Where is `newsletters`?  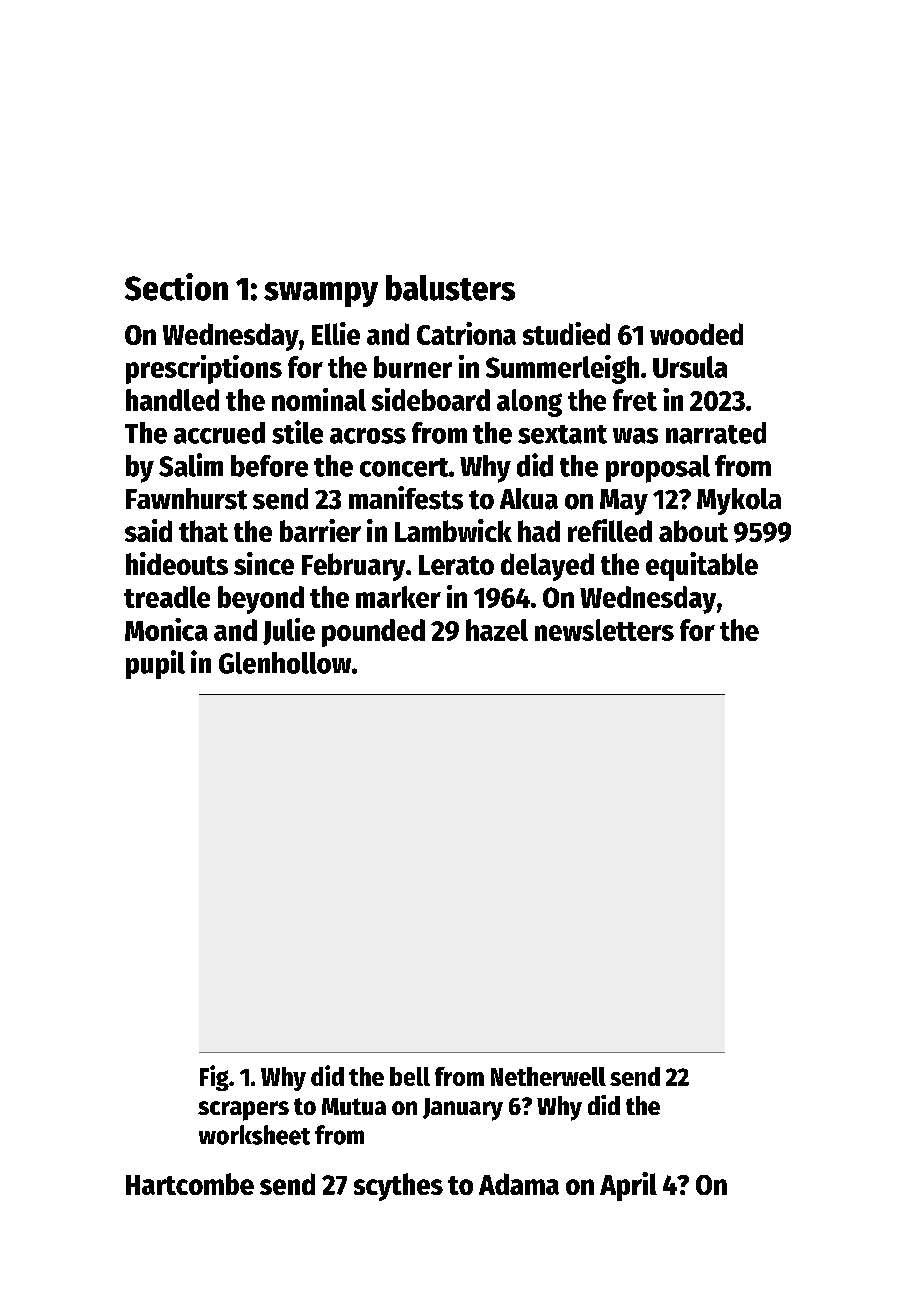
newsletters is located at coordinates (604, 630).
